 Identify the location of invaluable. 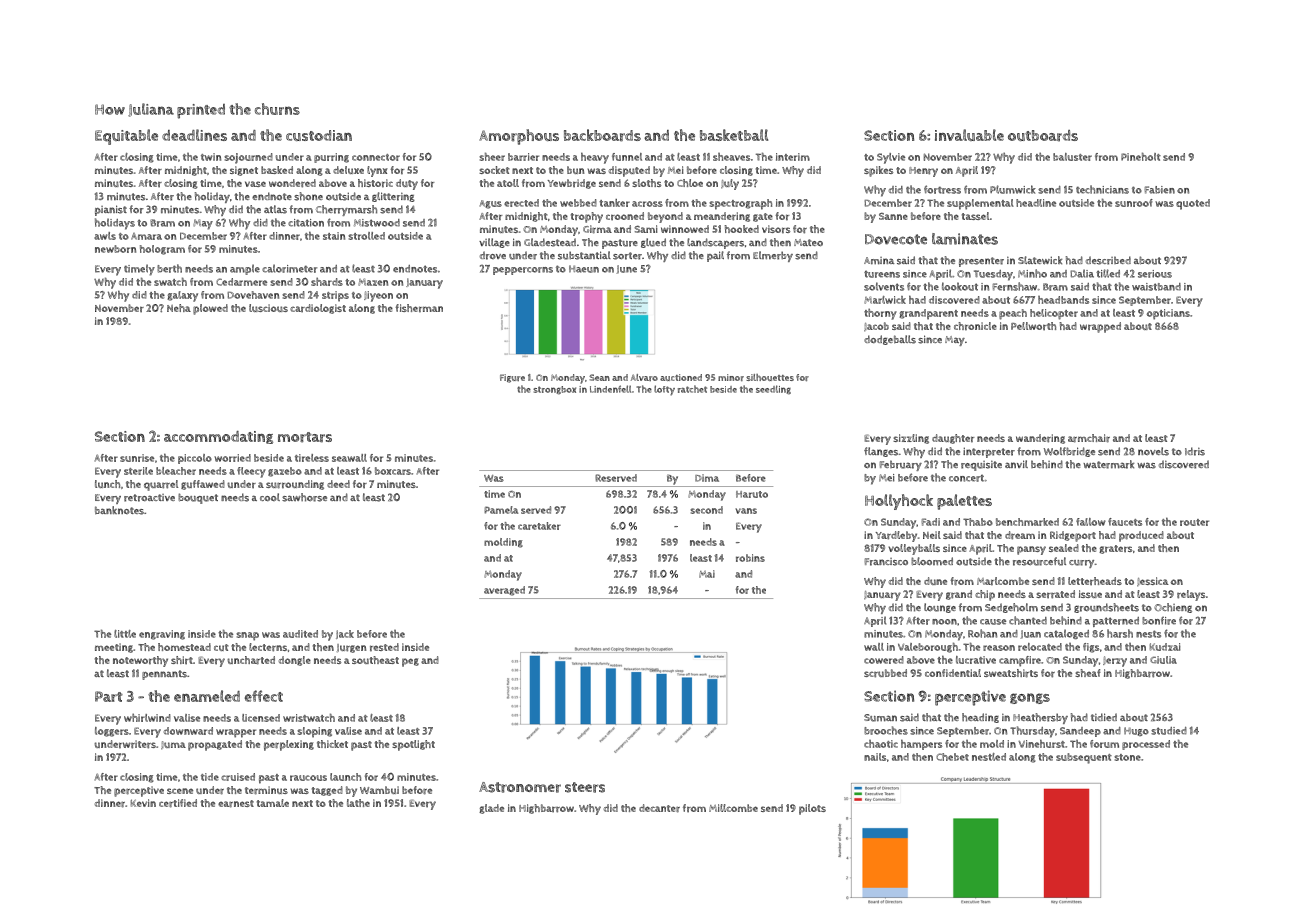
(969, 135).
